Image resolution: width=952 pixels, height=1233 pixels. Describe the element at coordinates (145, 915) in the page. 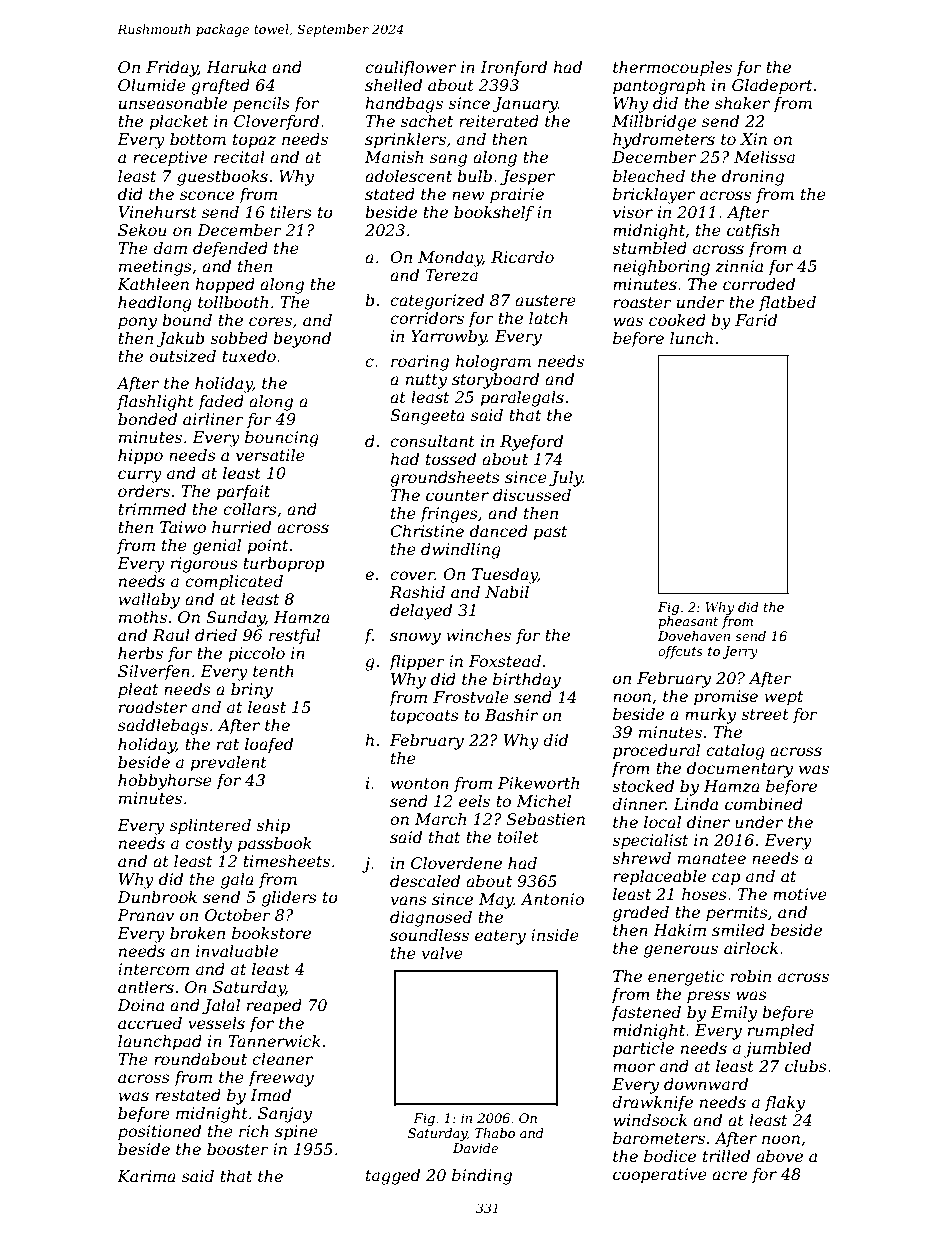

I see `Pranav` at that location.
